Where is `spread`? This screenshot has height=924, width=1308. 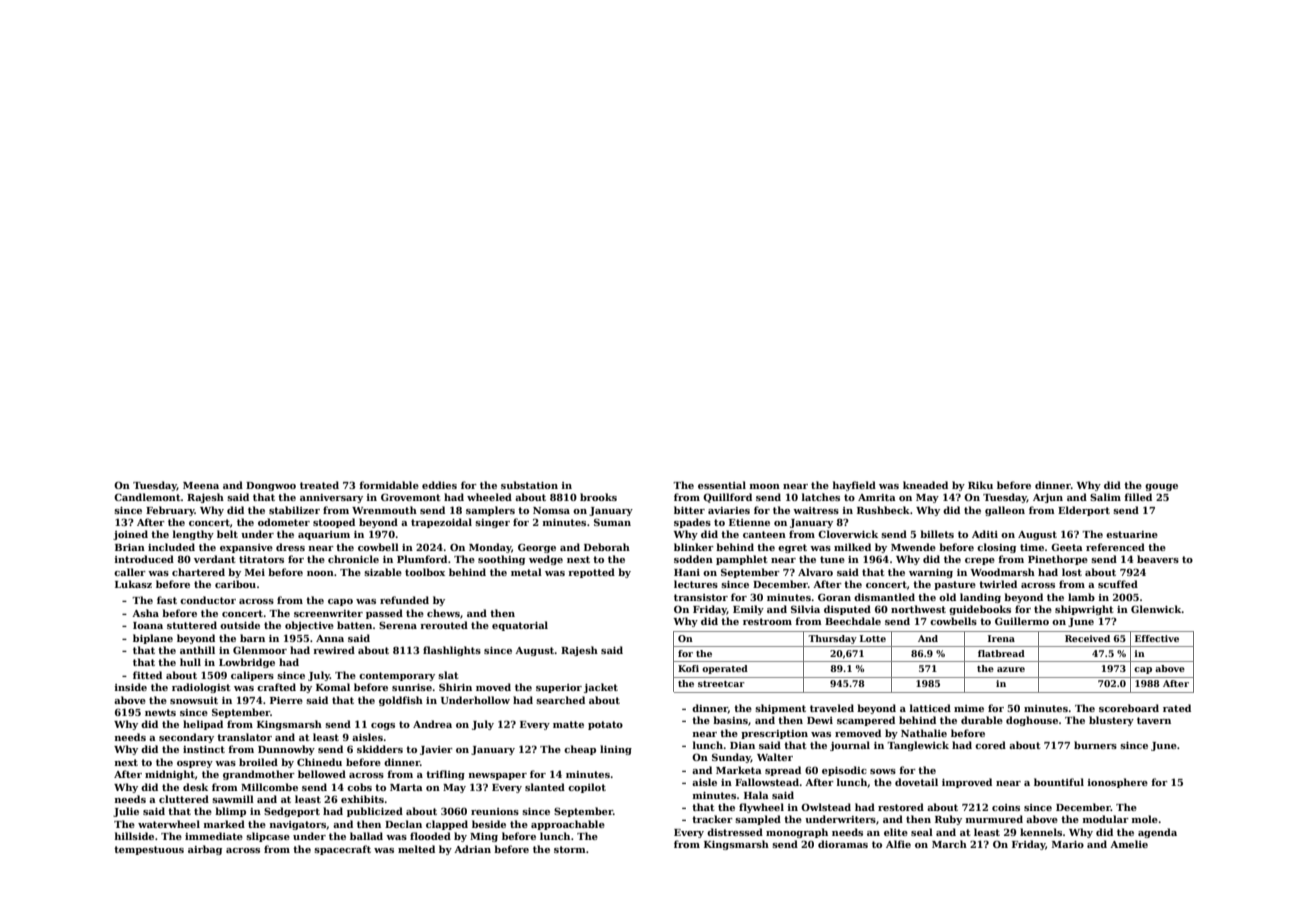
spread is located at coordinates (783, 771).
